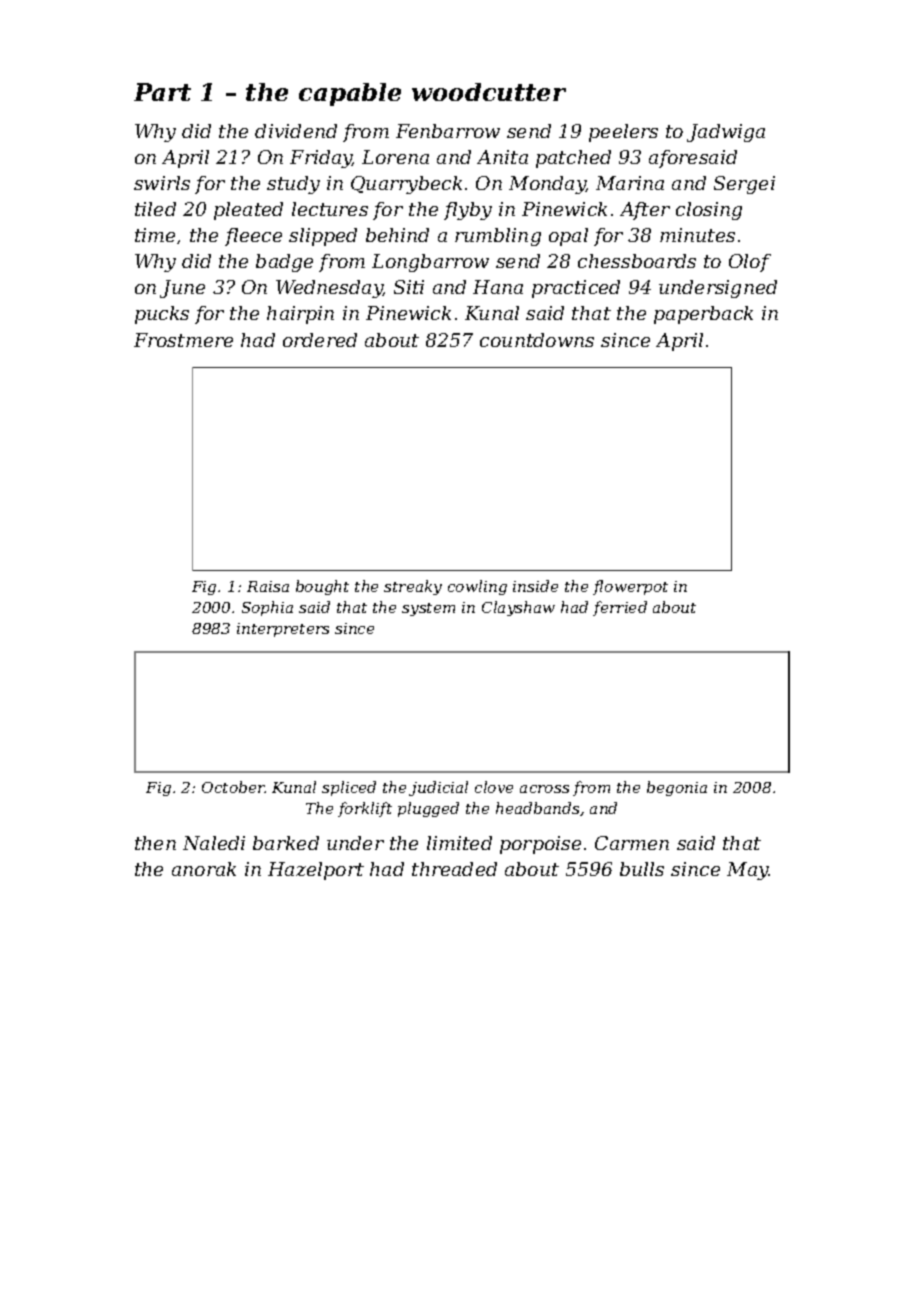 The height and width of the screenshot is (1314, 924). Describe the element at coordinates (155, 843) in the screenshot. I see `then` at that location.
